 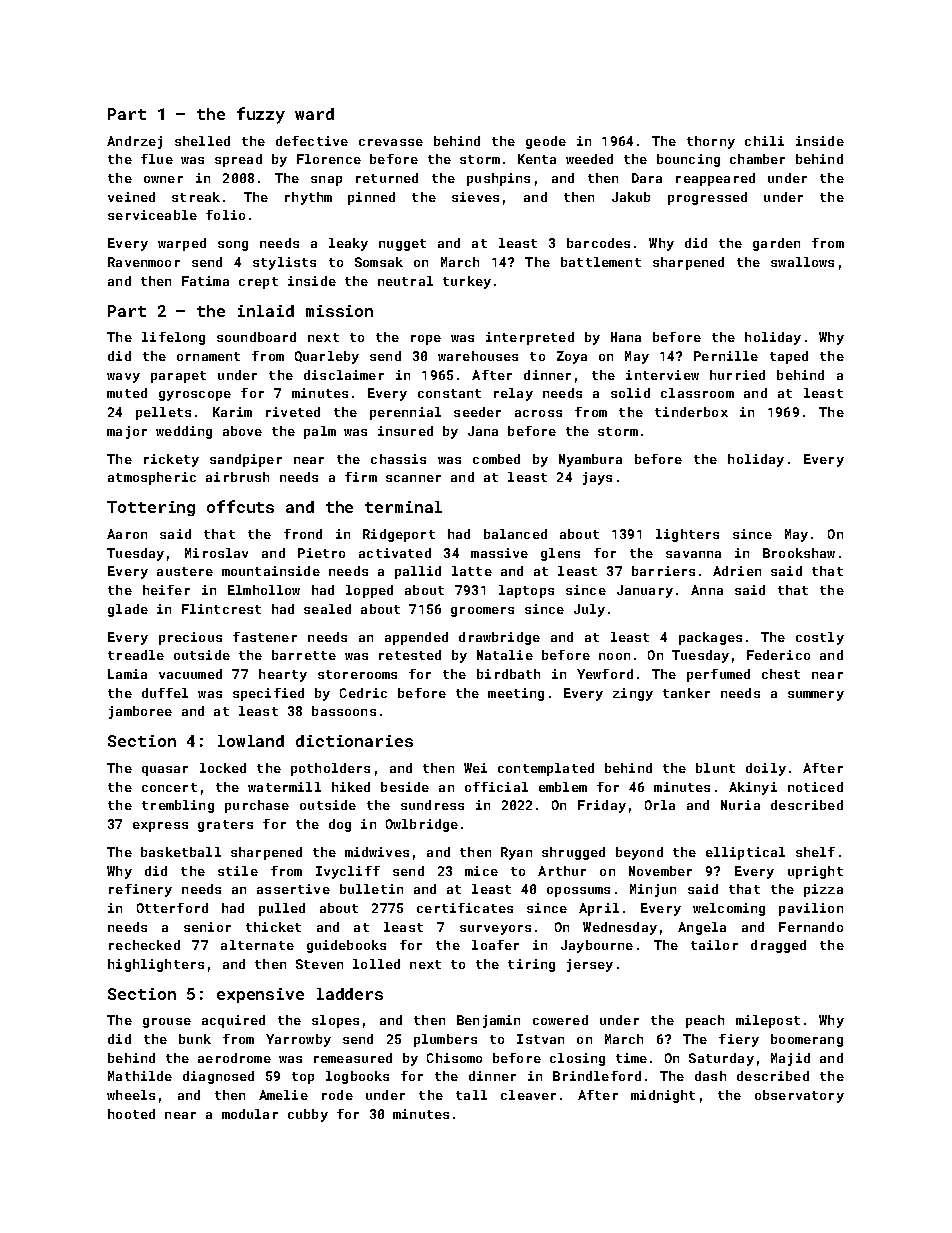 I want to click on chili, so click(x=764, y=141).
